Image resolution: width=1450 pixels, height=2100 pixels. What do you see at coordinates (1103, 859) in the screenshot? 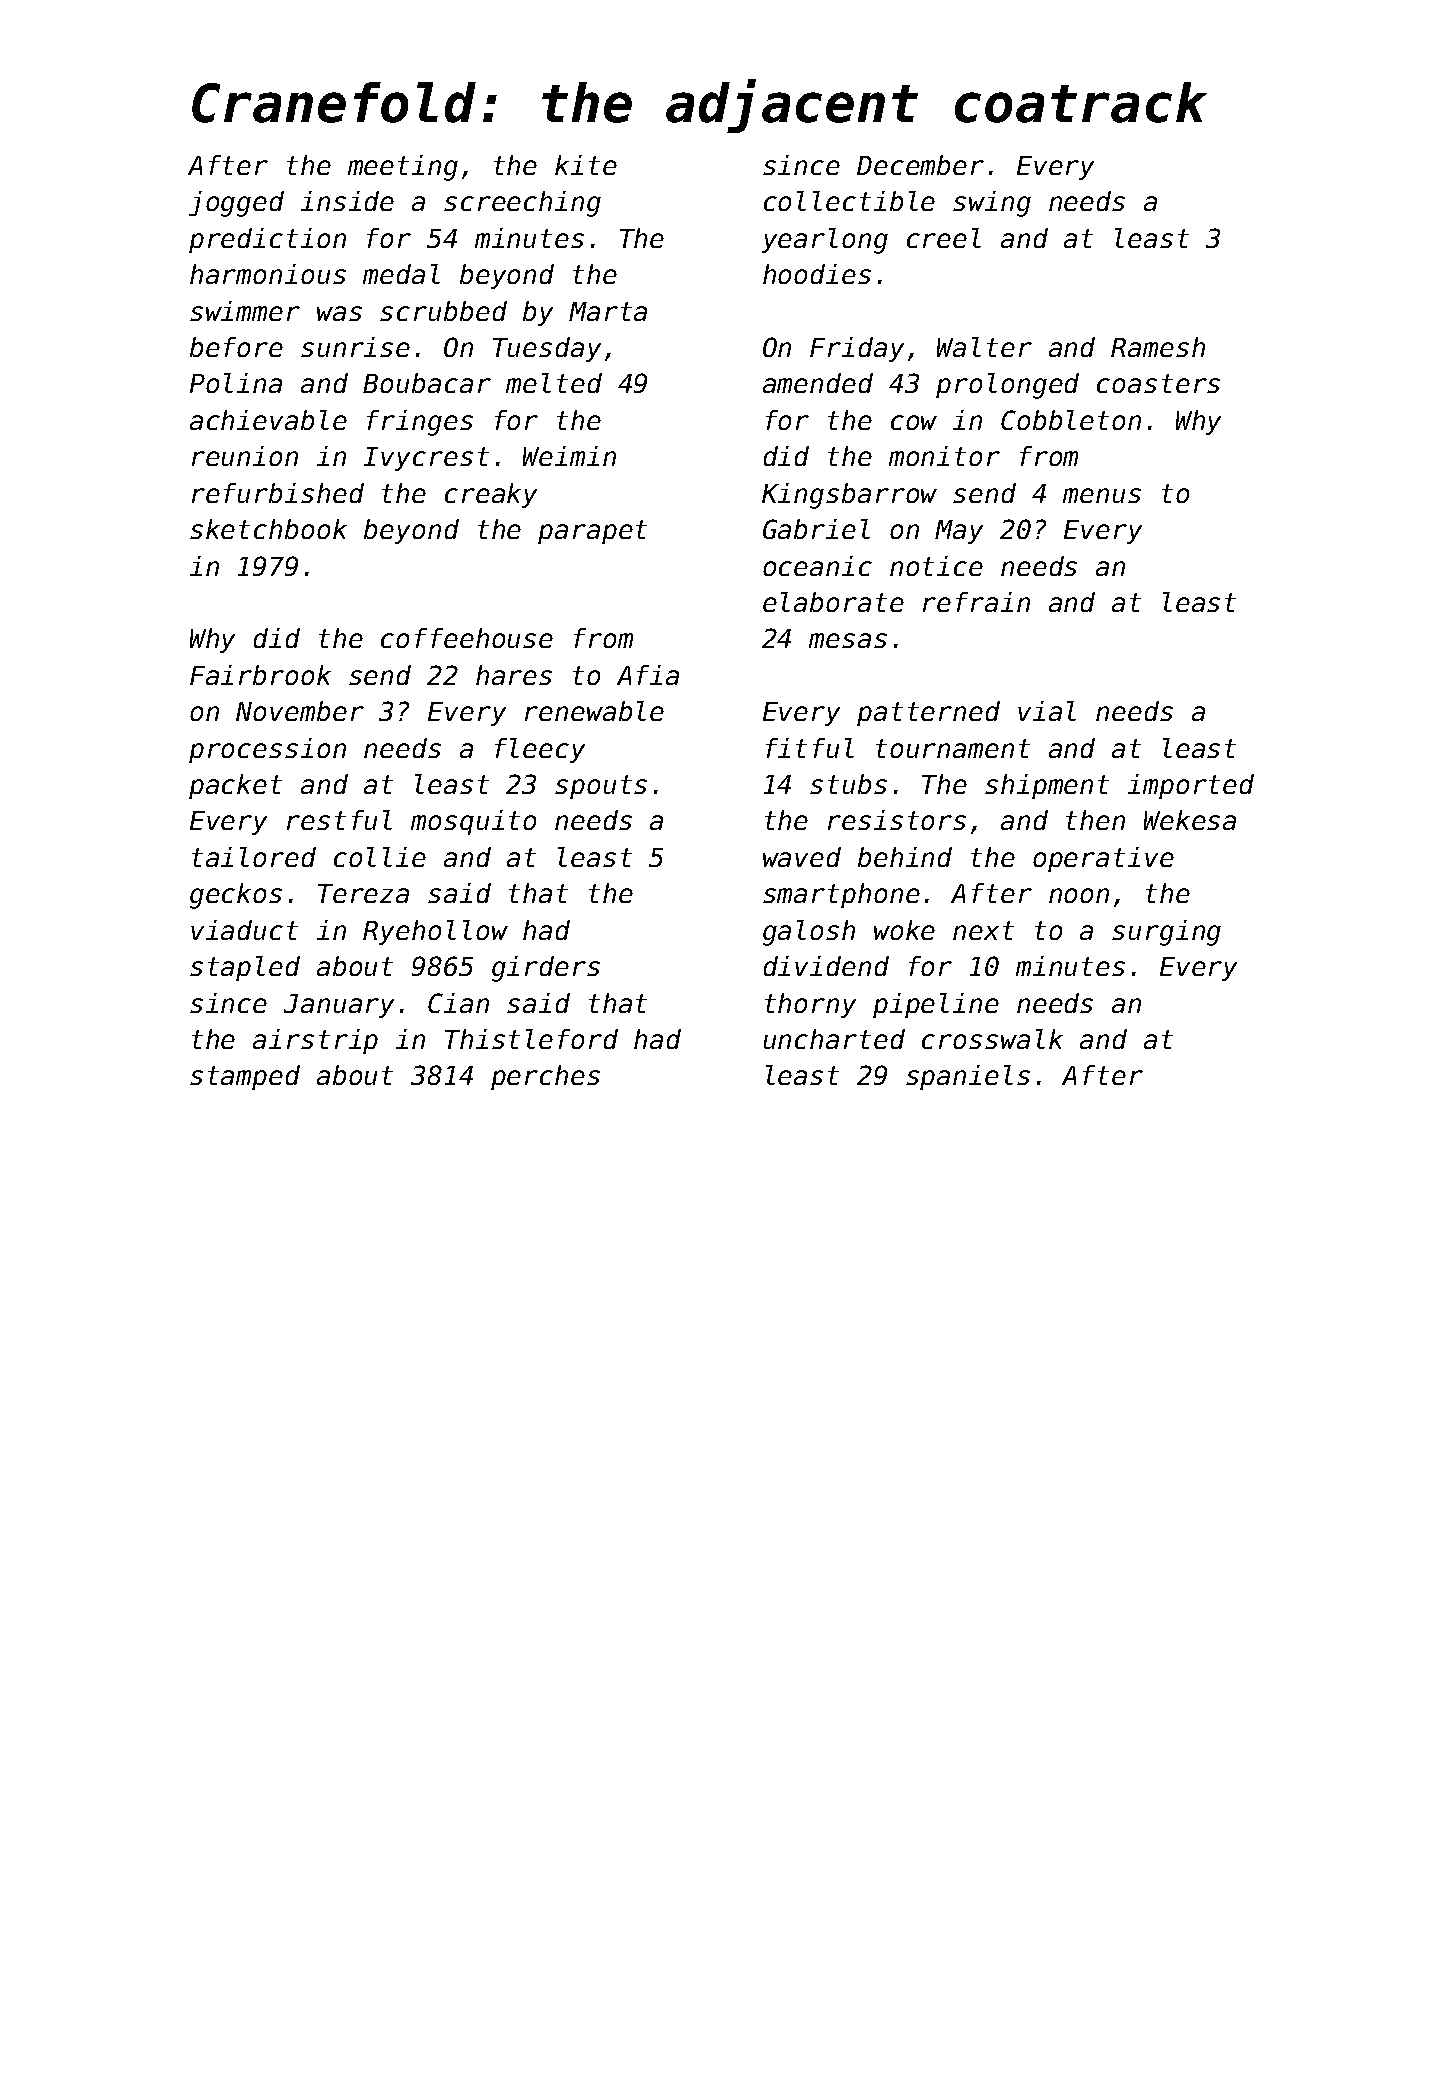
I see `operative` at bounding box center [1103, 859].
